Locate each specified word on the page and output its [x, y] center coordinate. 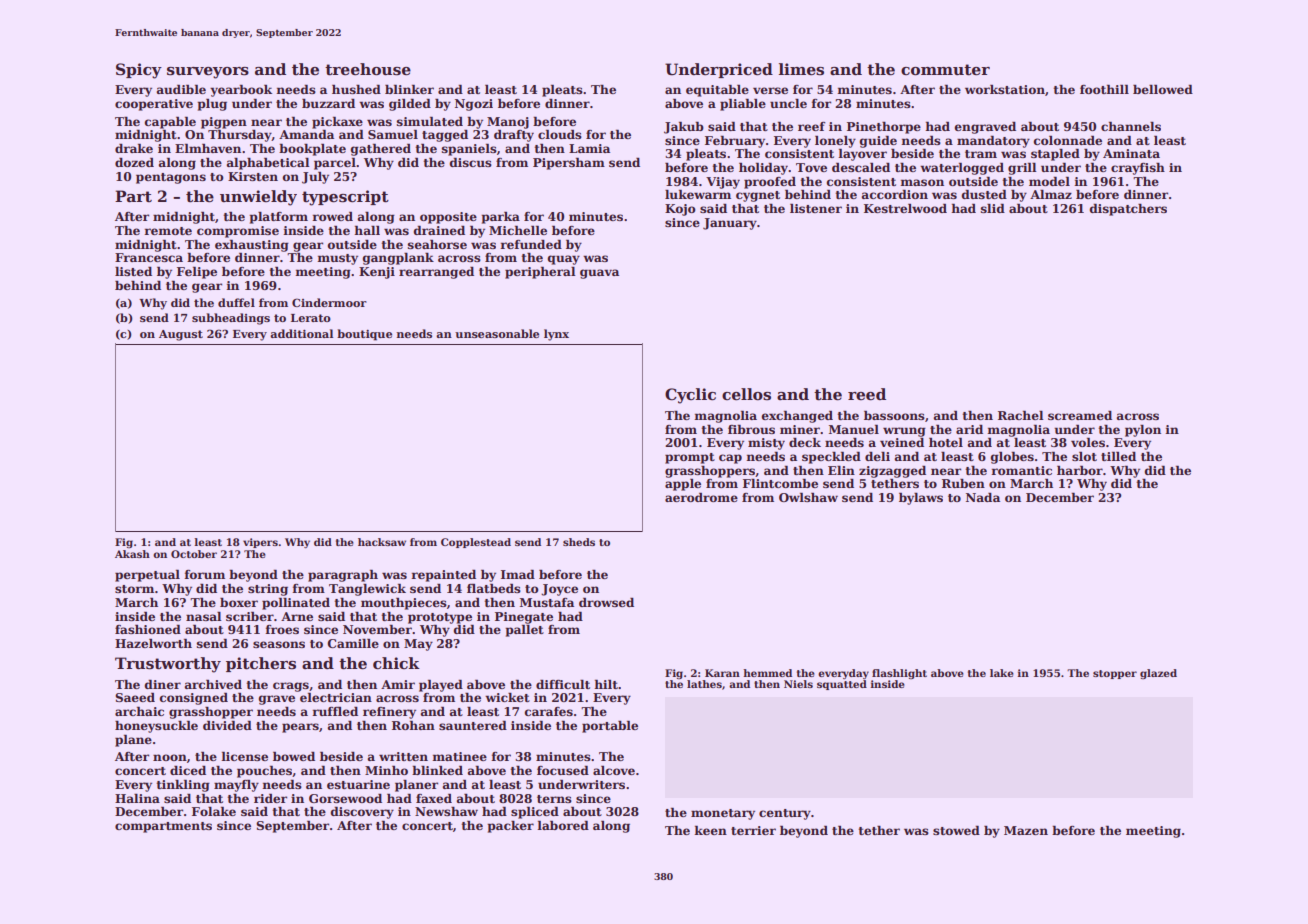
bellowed [1163, 89]
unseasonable [497, 333]
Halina [137, 798]
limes [801, 69]
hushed [356, 89]
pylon [1143, 431]
